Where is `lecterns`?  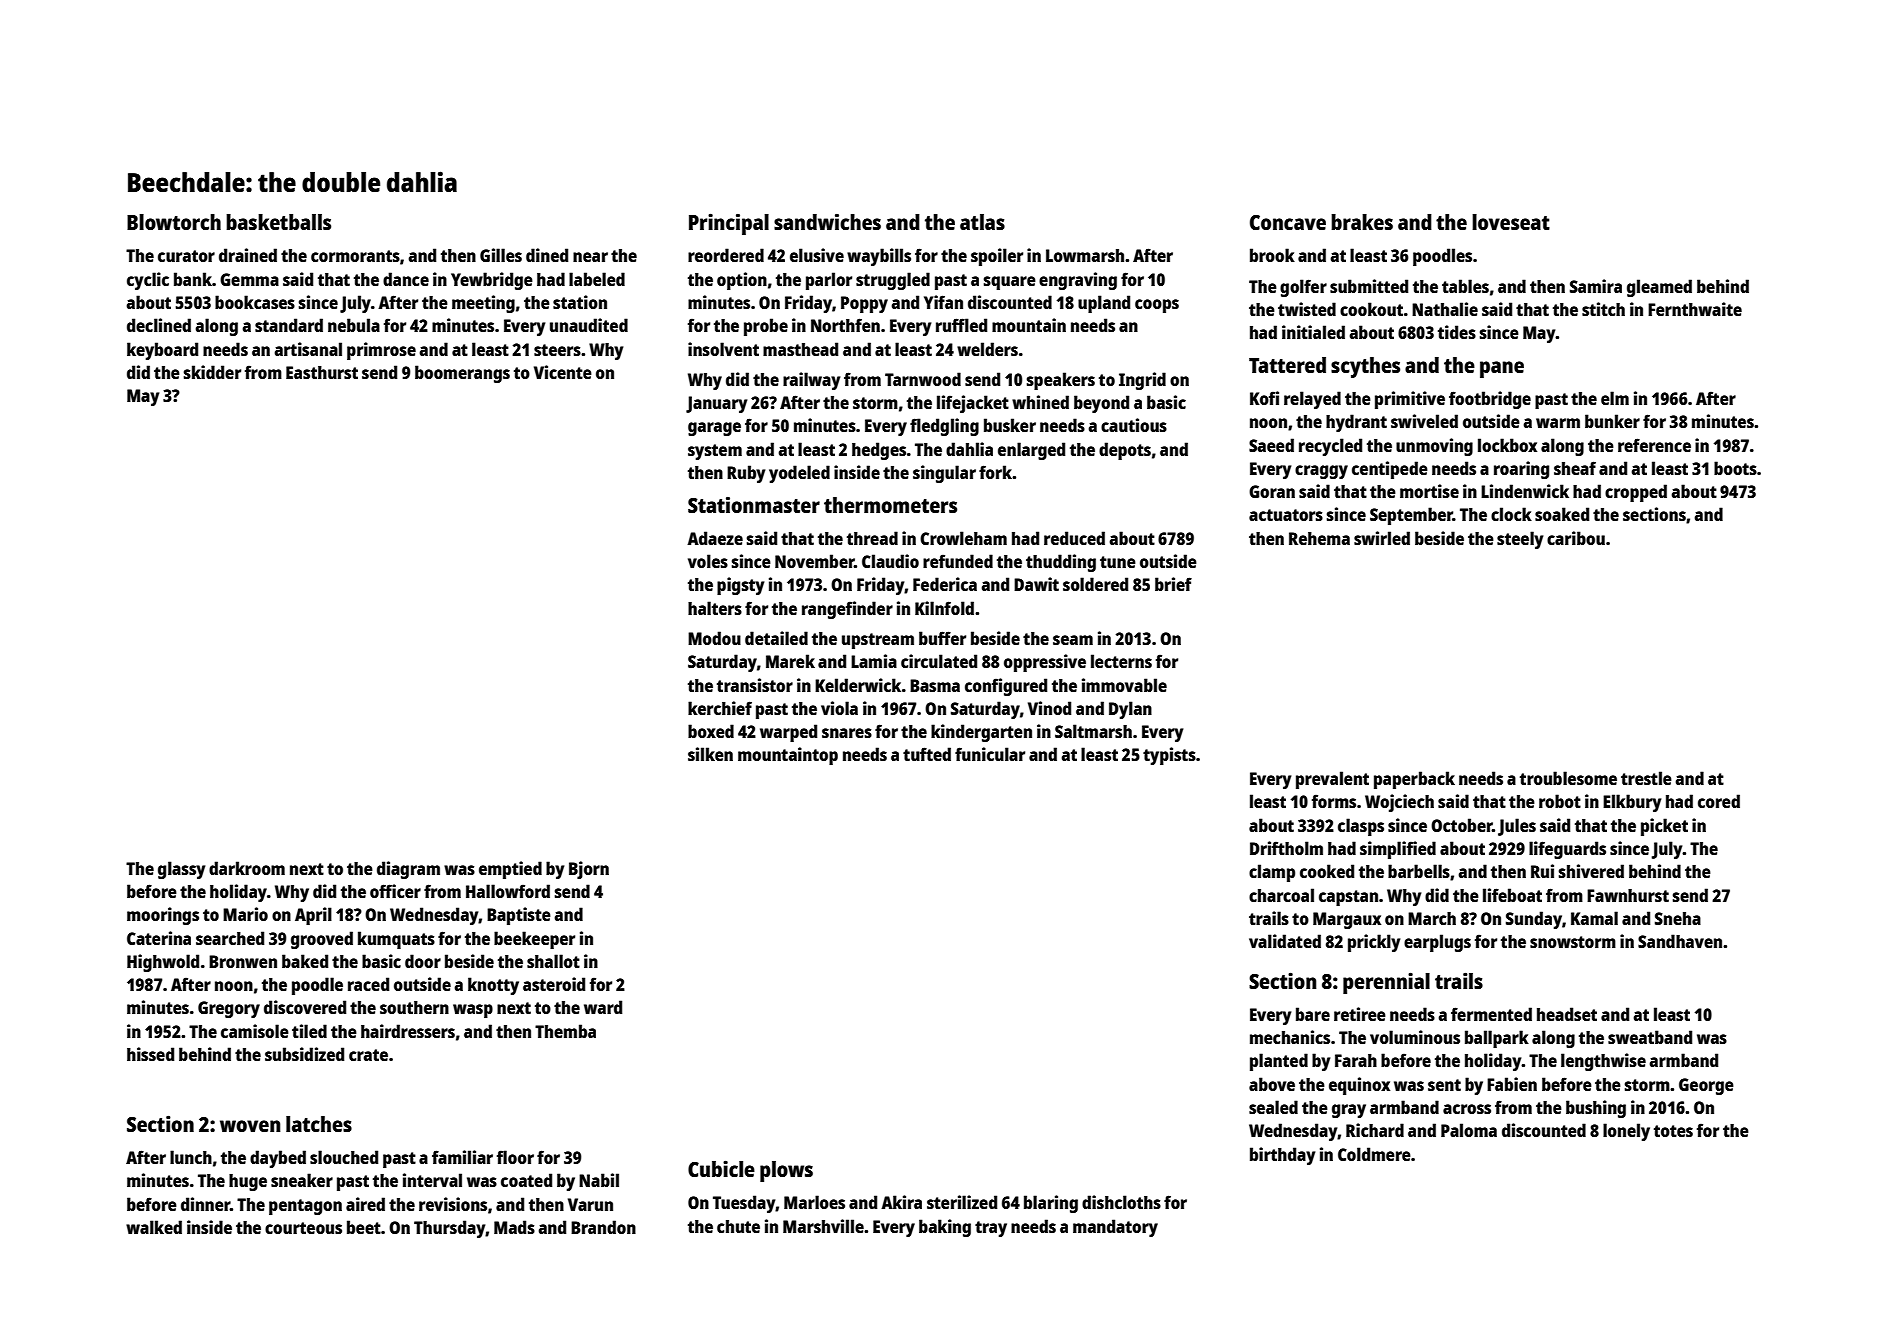
lecterns is located at coordinates (1121, 661).
